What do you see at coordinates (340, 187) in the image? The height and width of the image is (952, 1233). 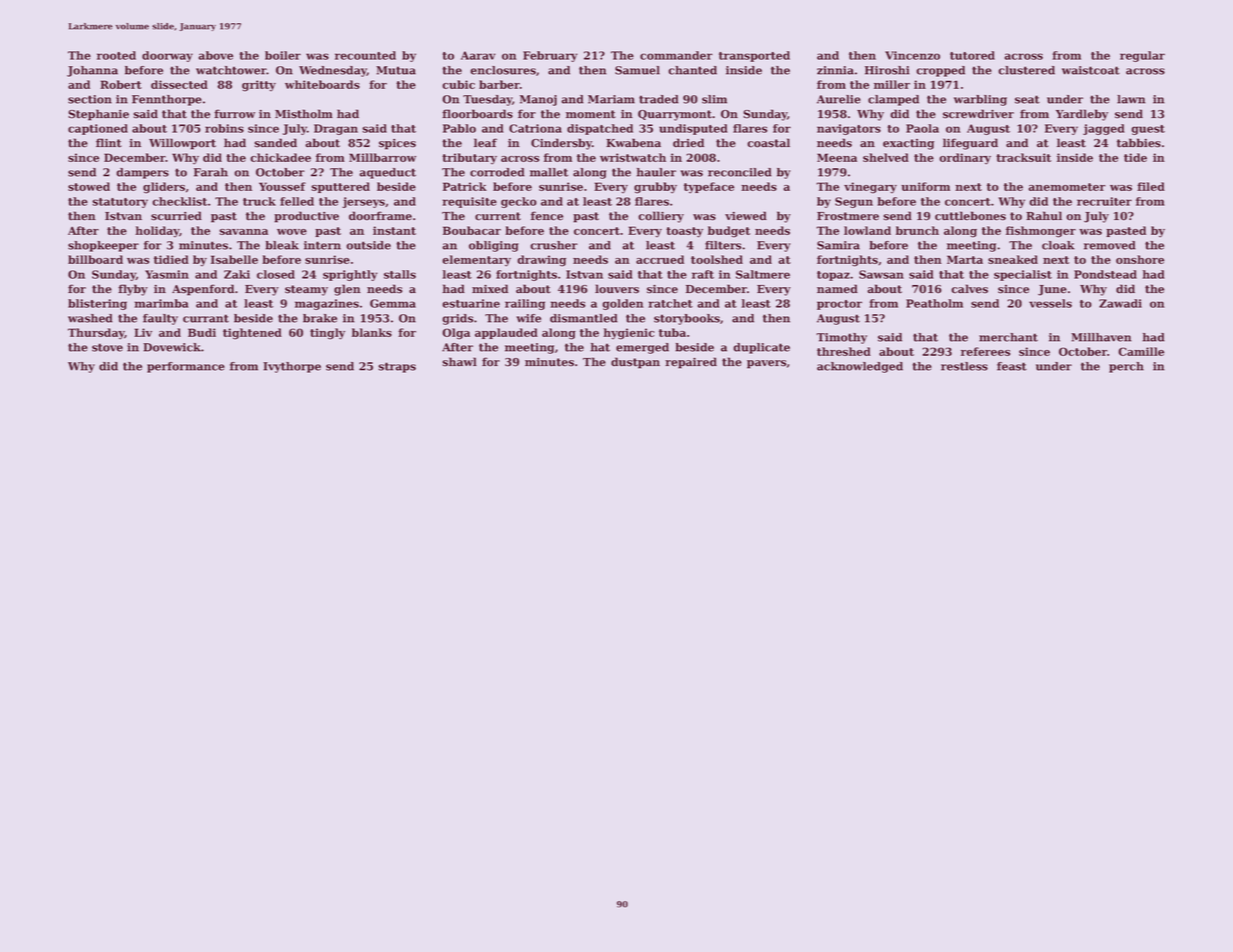 I see `sputtered` at bounding box center [340, 187].
